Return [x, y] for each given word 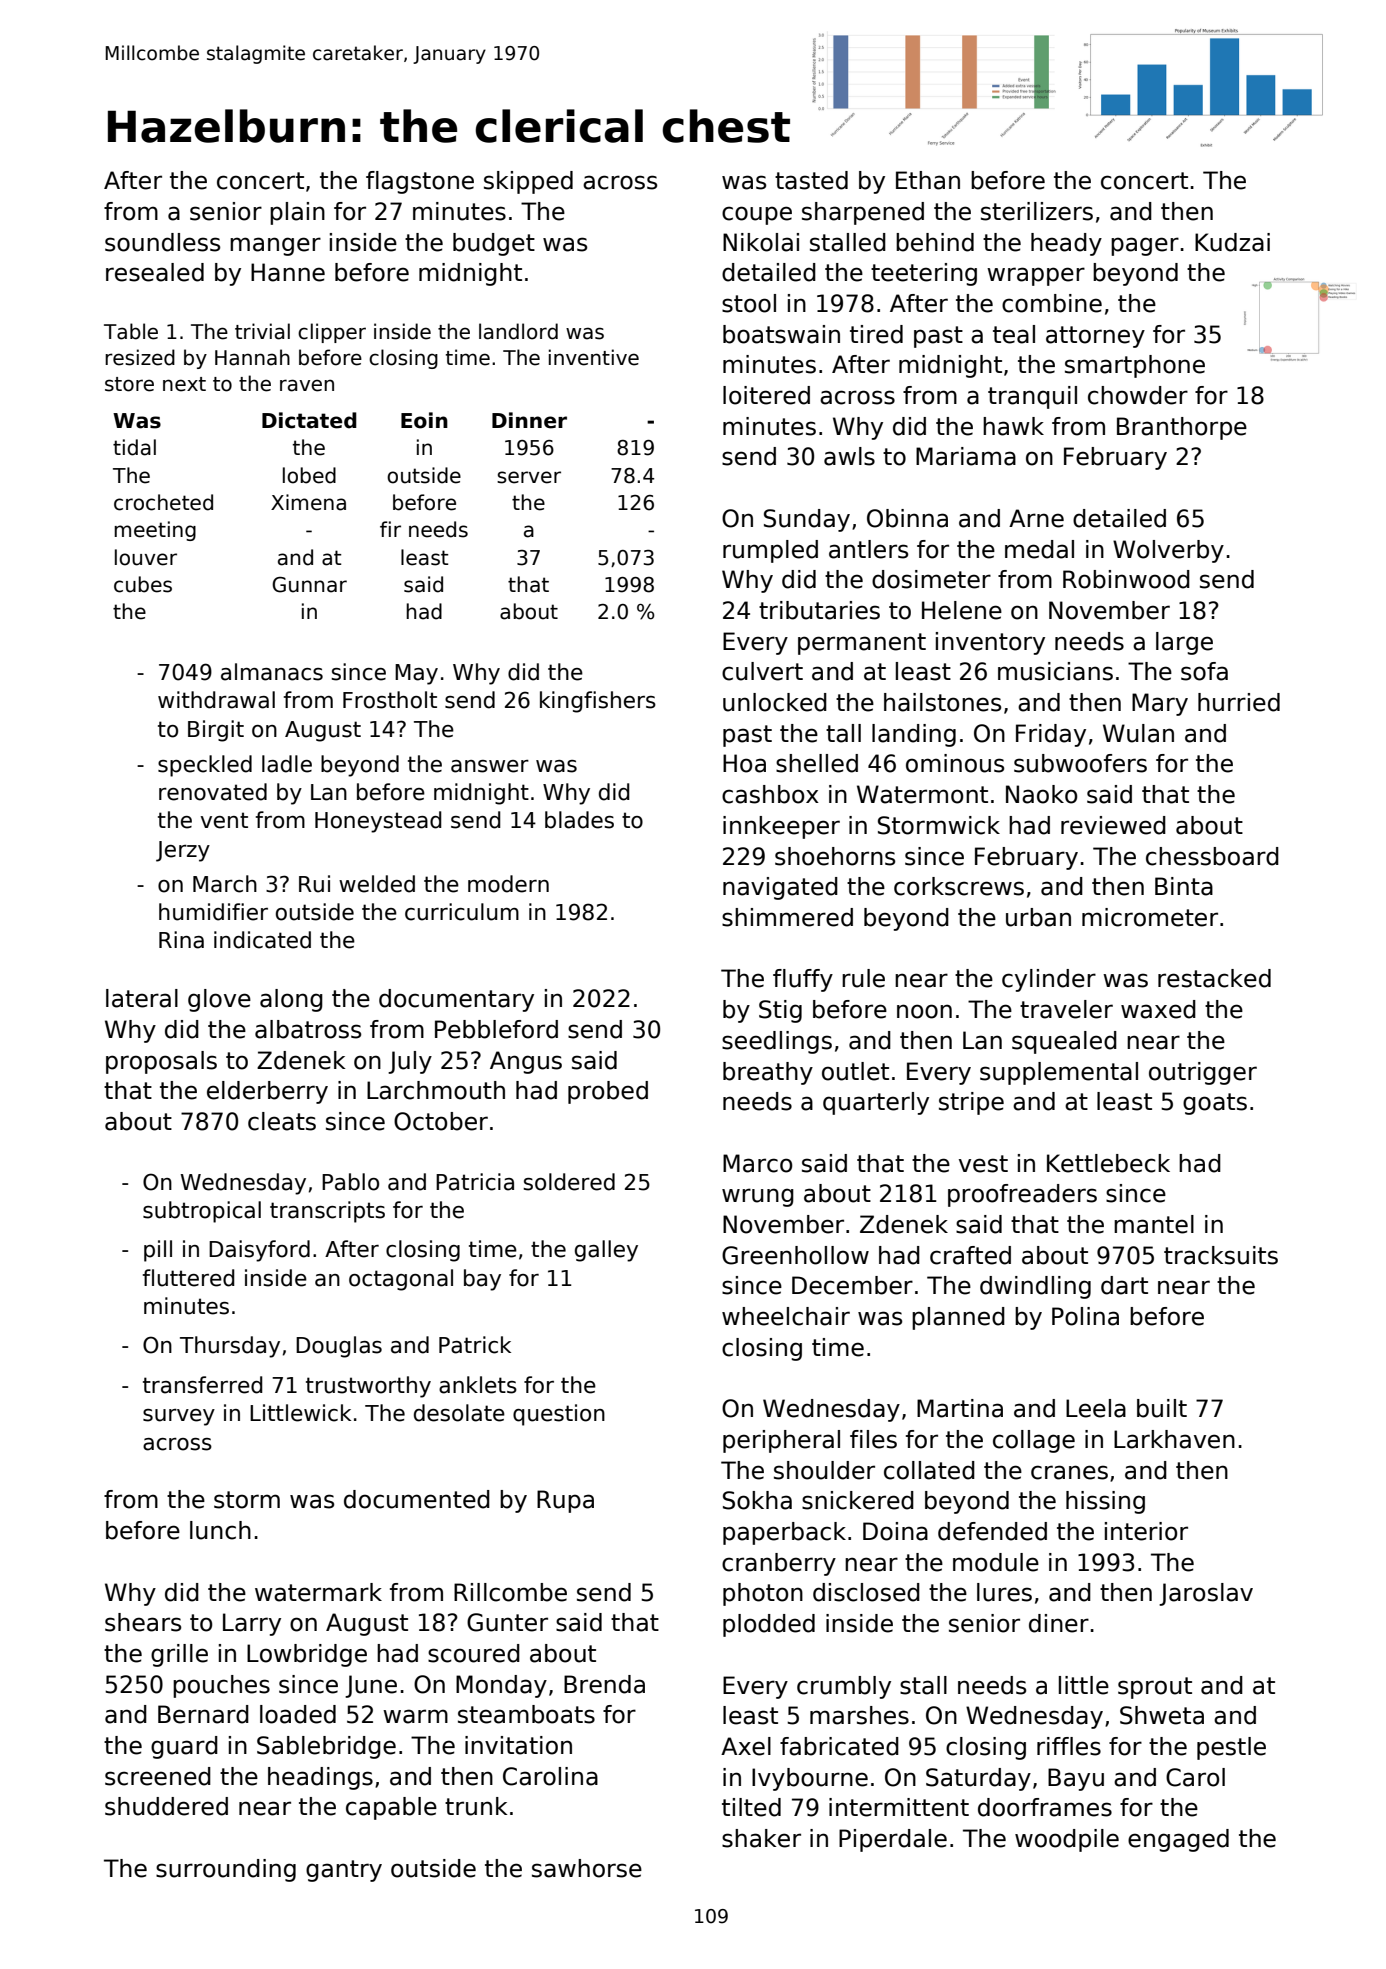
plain [297, 213]
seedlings [777, 1042]
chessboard [1212, 856]
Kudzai [1232, 242]
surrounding [226, 1870]
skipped [528, 182]
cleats [282, 1121]
